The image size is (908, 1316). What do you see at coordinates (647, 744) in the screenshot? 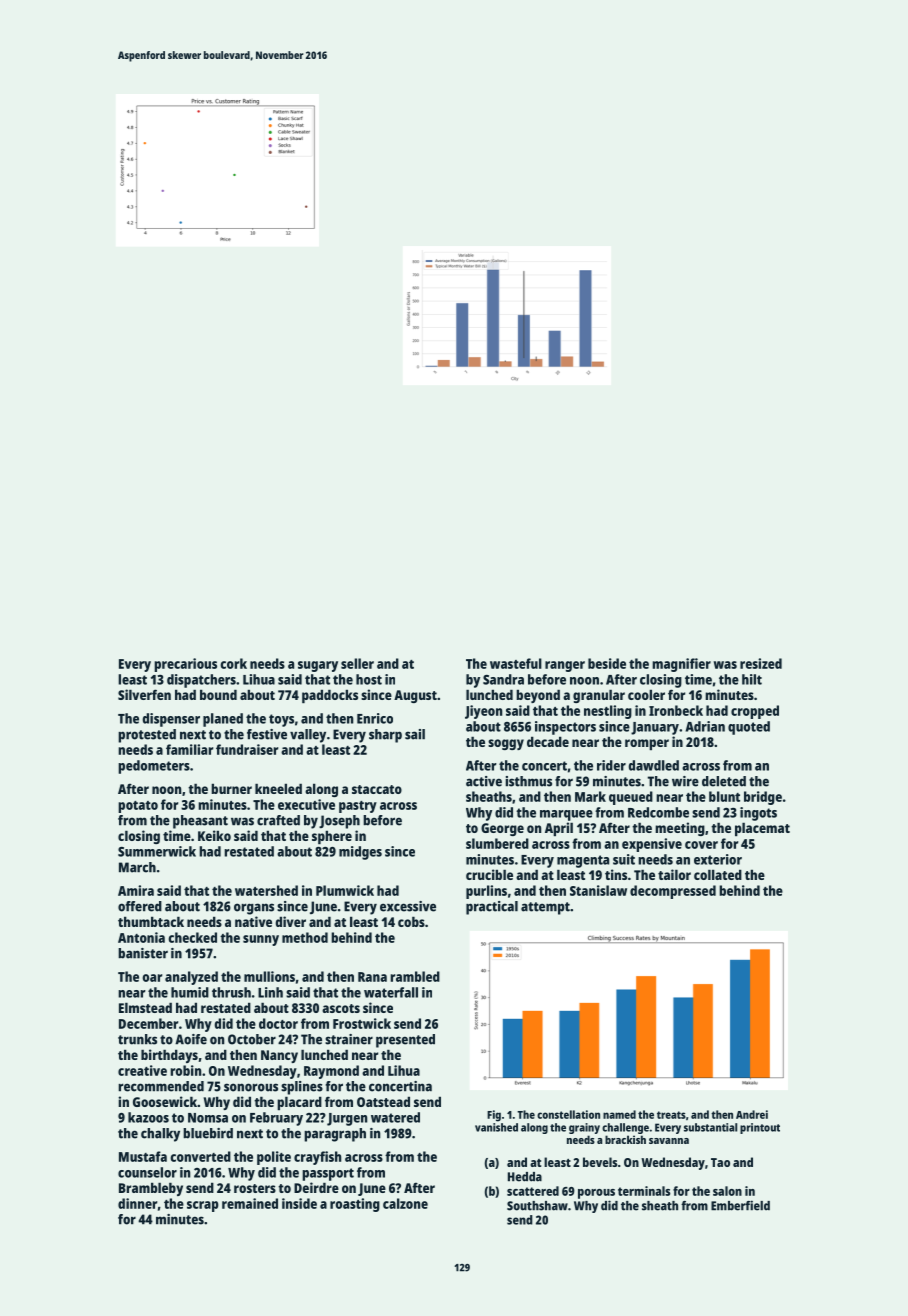
I see `romper` at bounding box center [647, 744].
